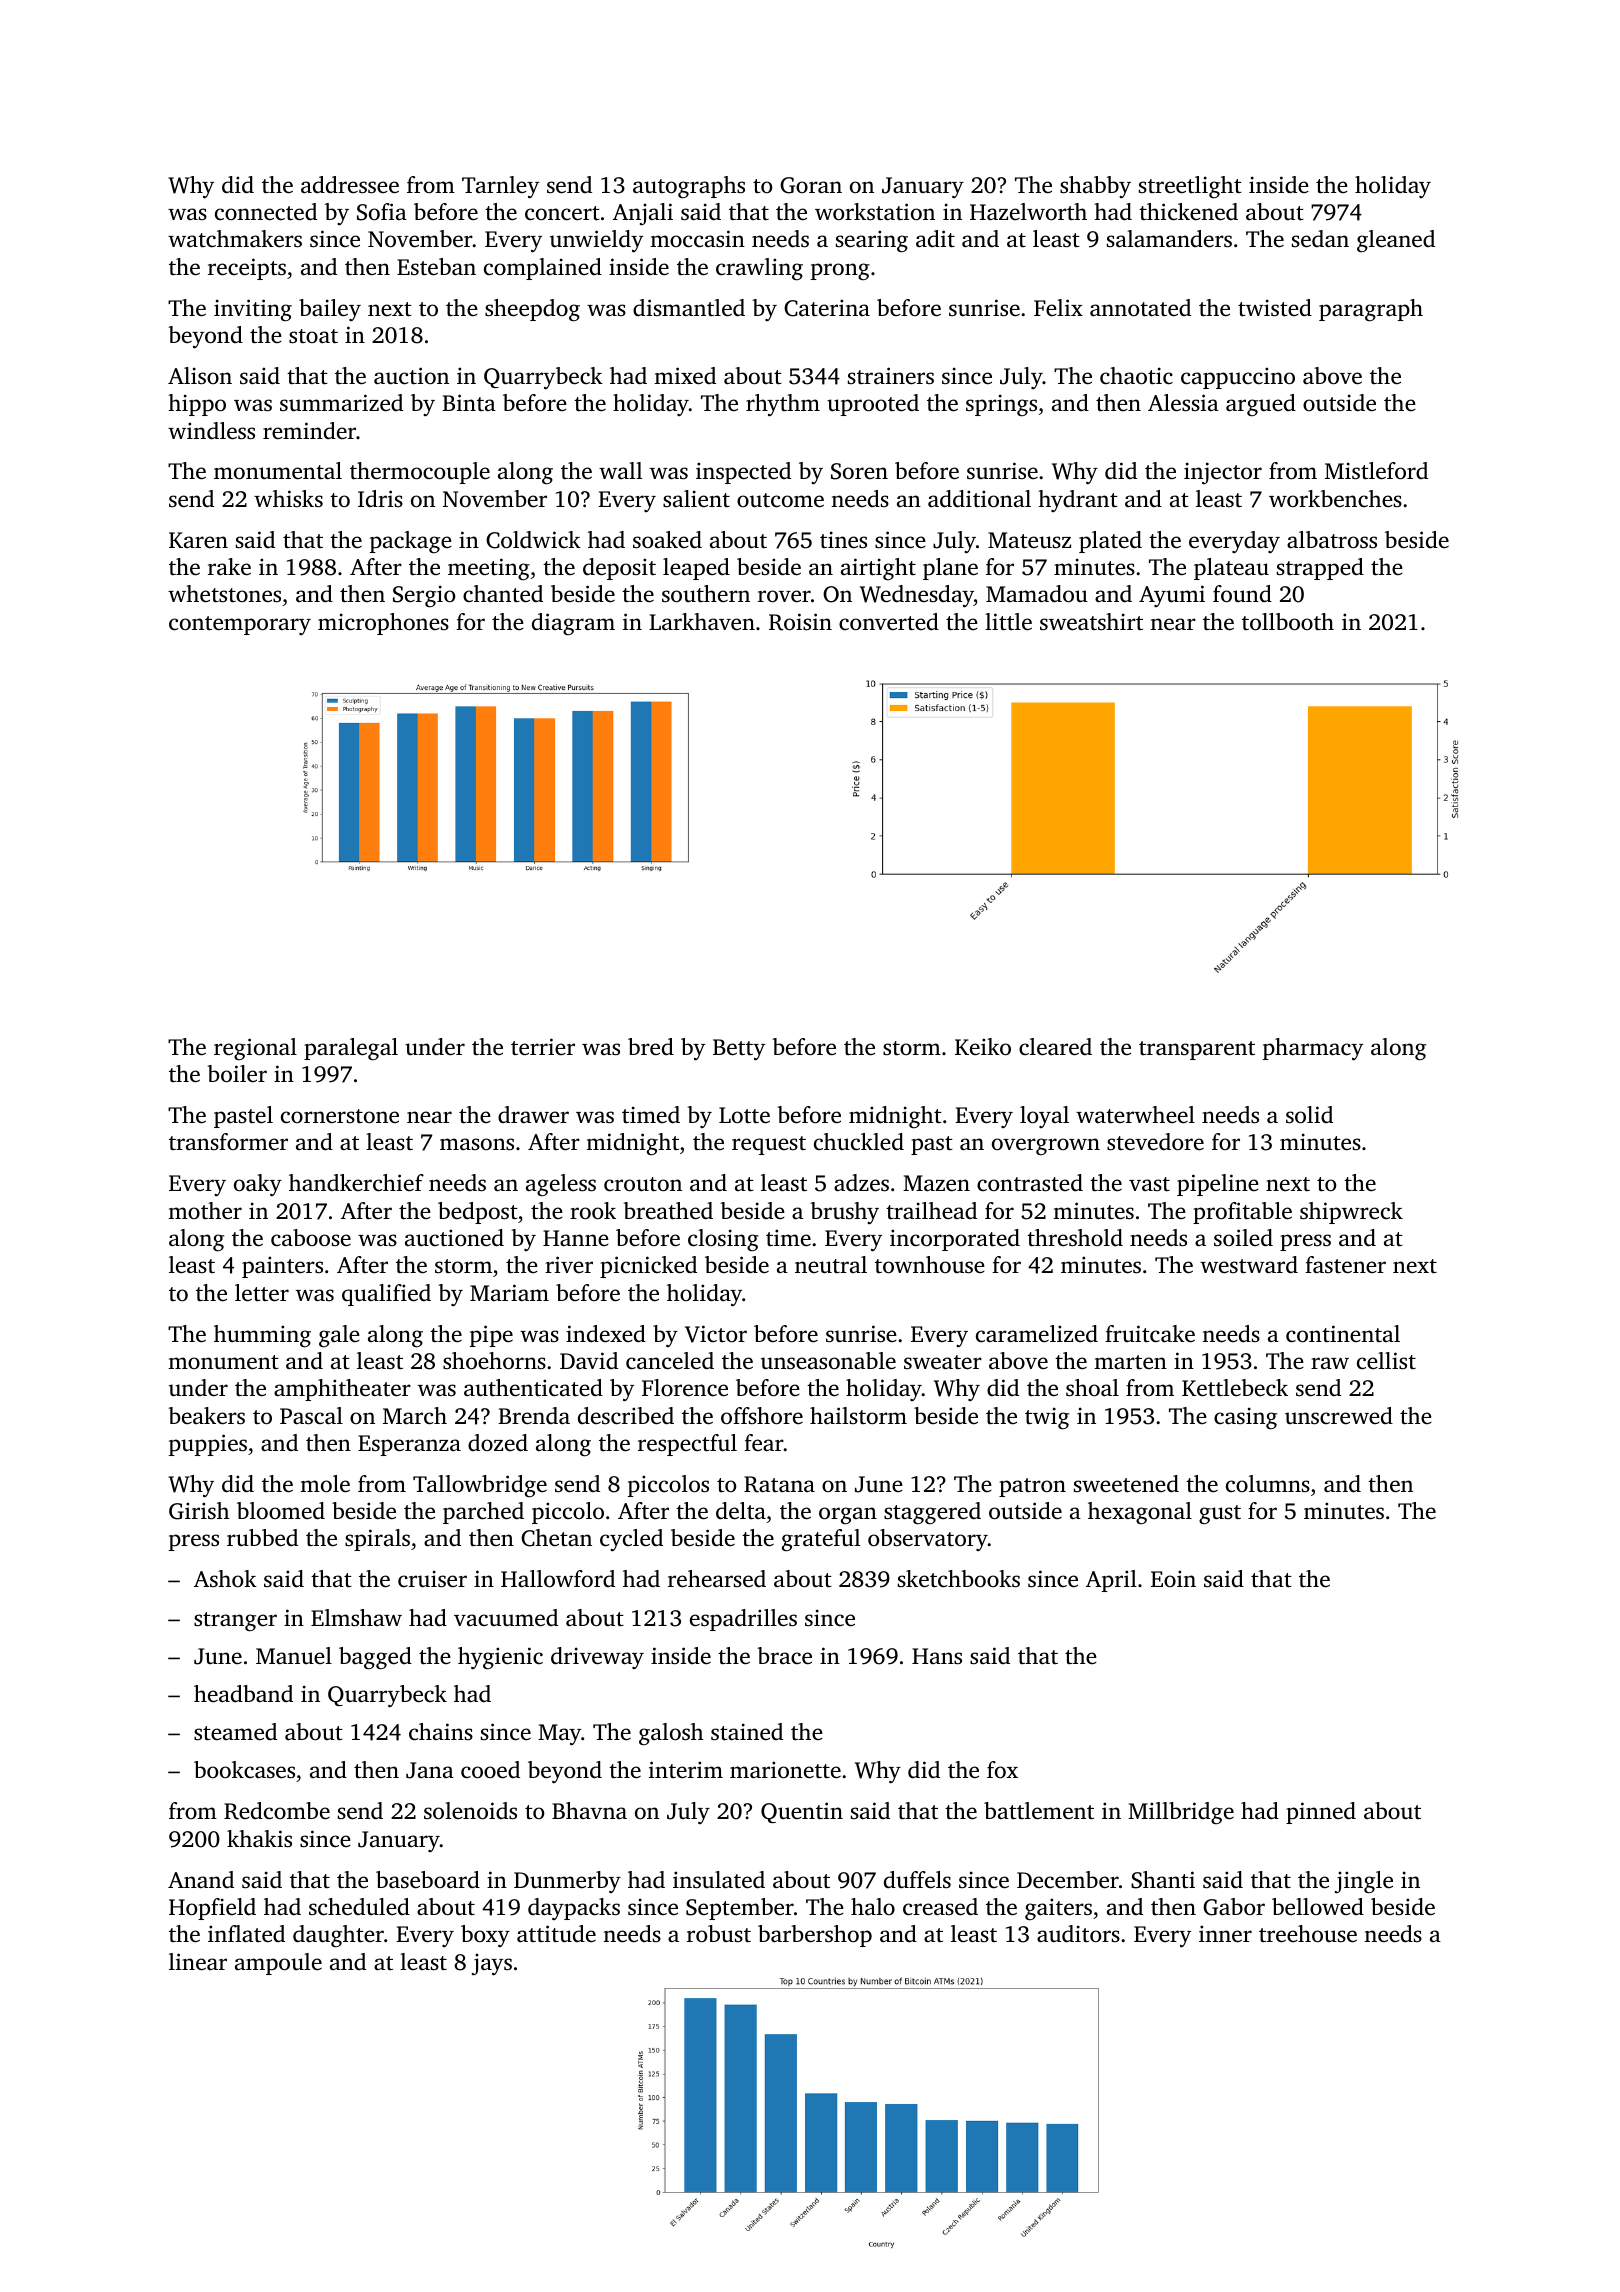 This screenshot has width=1620, height=2292. Describe the element at coordinates (492, 1965) in the screenshot. I see `jays` at that location.
